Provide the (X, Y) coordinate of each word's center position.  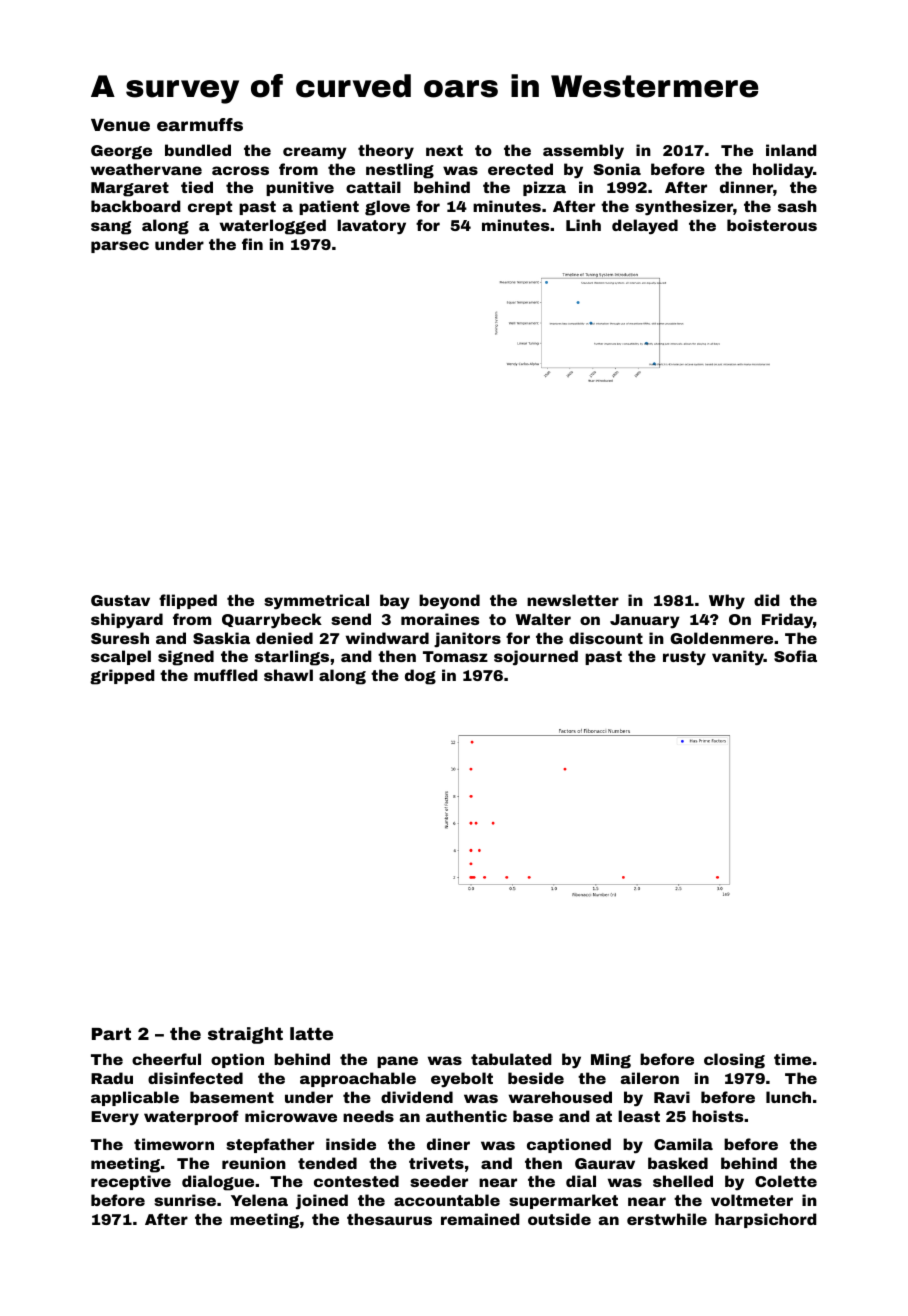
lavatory (371, 226)
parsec (120, 247)
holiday (783, 171)
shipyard (127, 621)
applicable (135, 1098)
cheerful (166, 1059)
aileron (650, 1078)
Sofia (795, 656)
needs (368, 1116)
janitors (467, 640)
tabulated (511, 1059)
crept (210, 208)
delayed (645, 227)
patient (329, 207)
